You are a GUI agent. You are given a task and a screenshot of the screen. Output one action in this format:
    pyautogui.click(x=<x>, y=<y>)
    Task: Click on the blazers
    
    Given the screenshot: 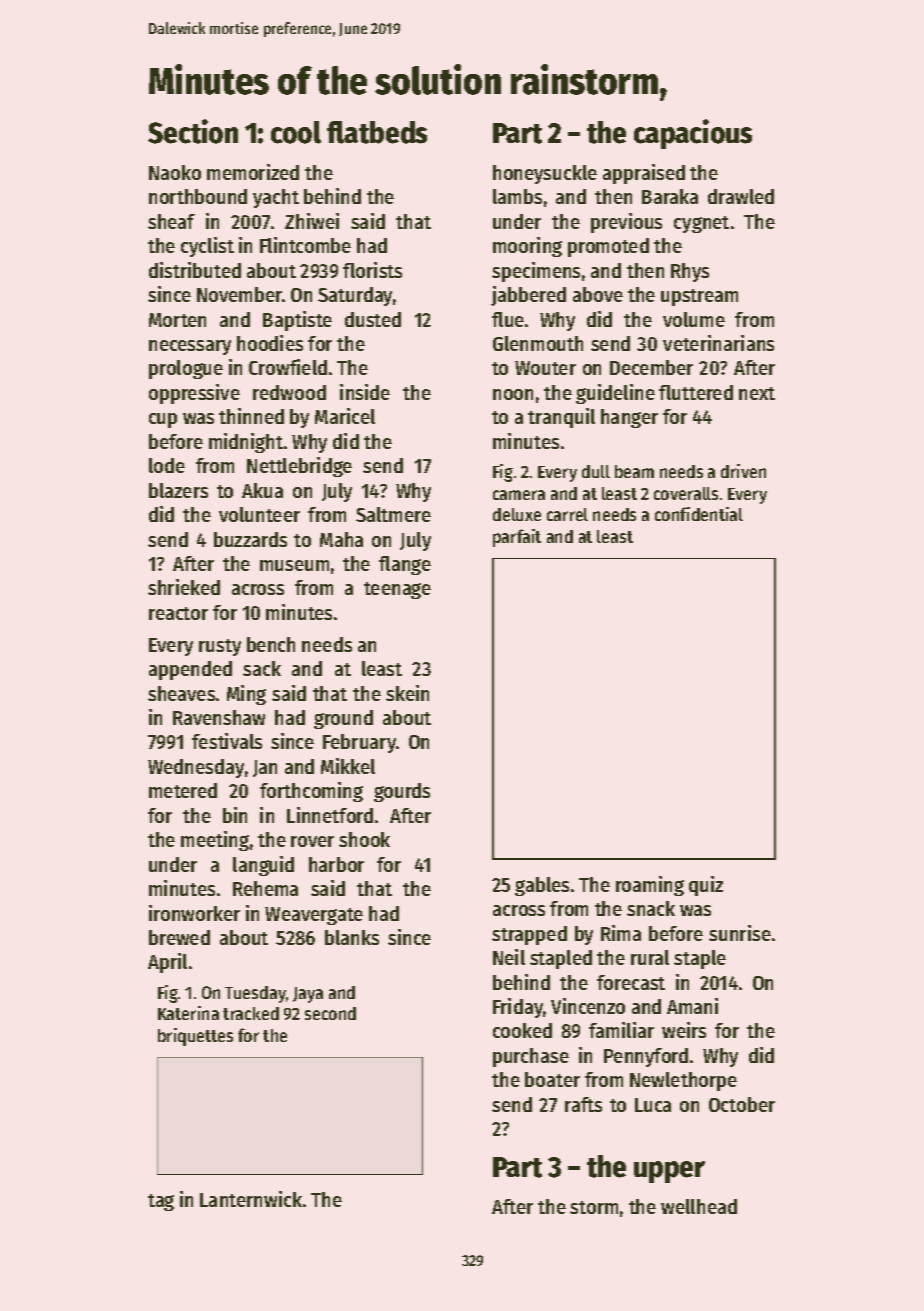 What is the action you would take?
    pyautogui.click(x=178, y=490)
